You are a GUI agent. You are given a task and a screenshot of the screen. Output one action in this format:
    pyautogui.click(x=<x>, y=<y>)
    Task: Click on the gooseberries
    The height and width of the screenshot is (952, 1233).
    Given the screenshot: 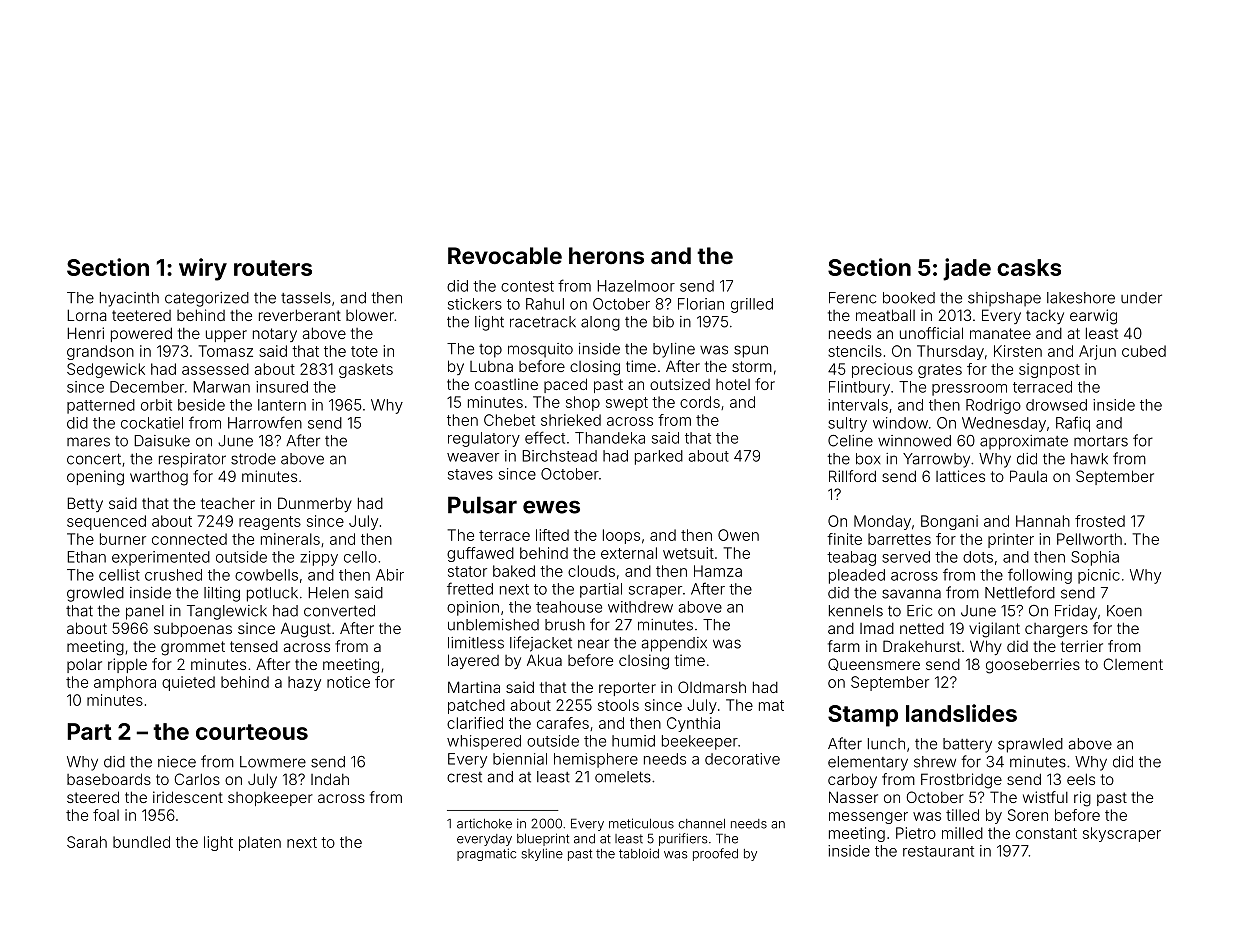 What is the action you would take?
    pyautogui.click(x=1033, y=666)
